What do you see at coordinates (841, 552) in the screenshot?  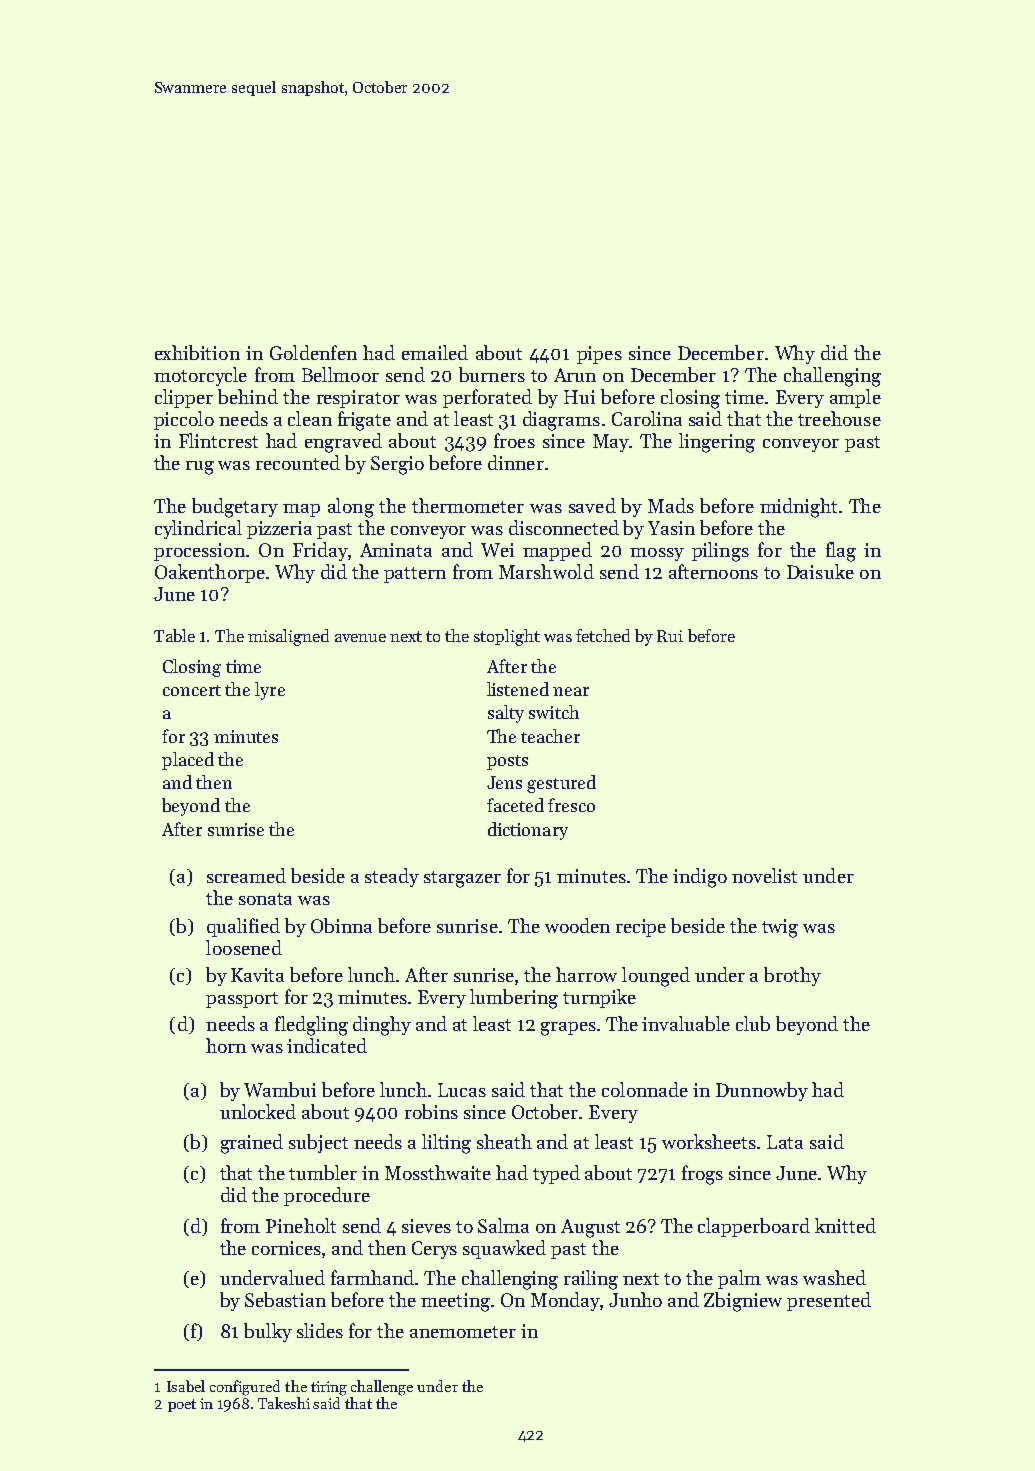 I see `flag` at bounding box center [841, 552].
